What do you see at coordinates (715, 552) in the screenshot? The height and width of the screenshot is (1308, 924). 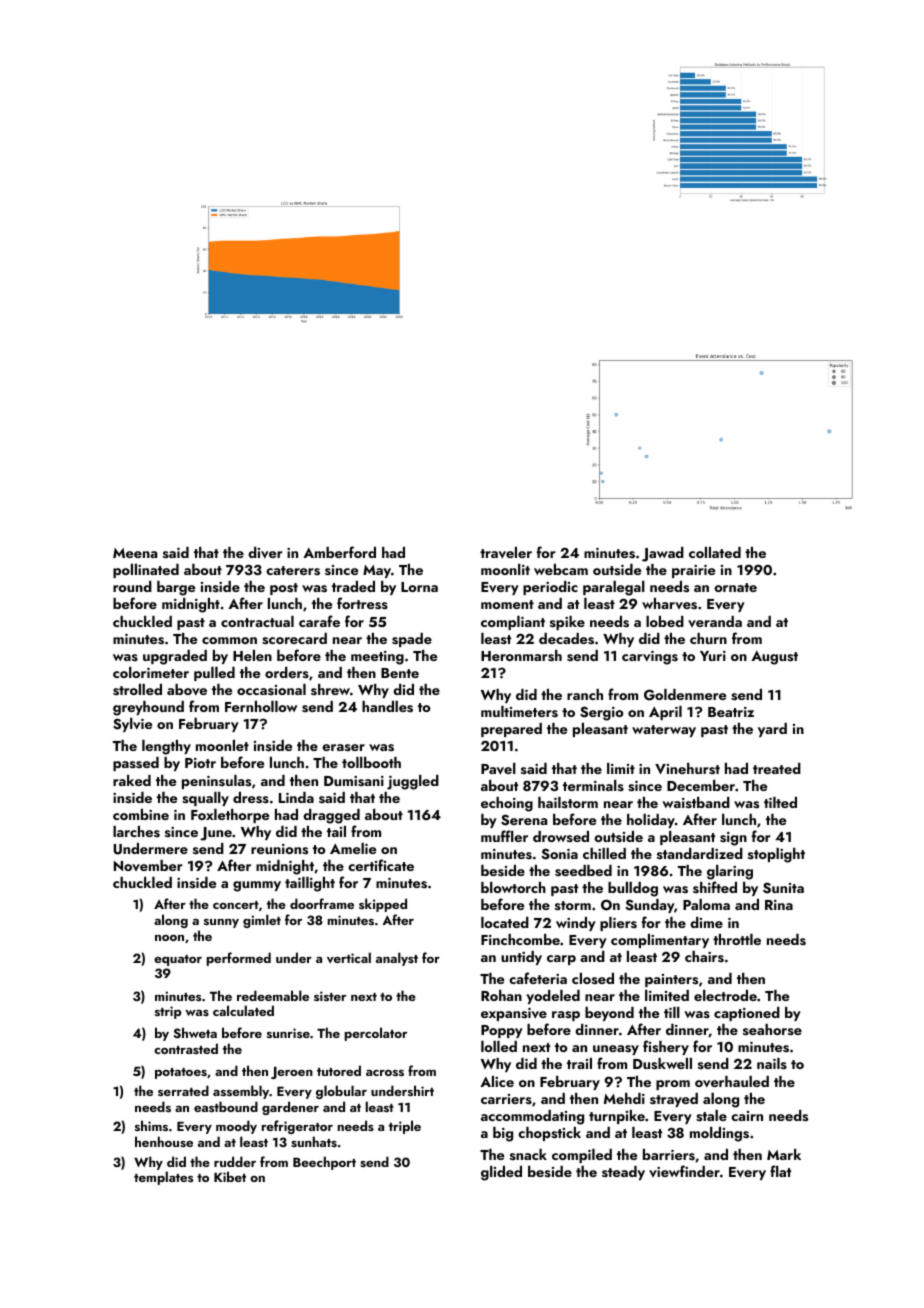 I see `collated` at bounding box center [715, 552].
